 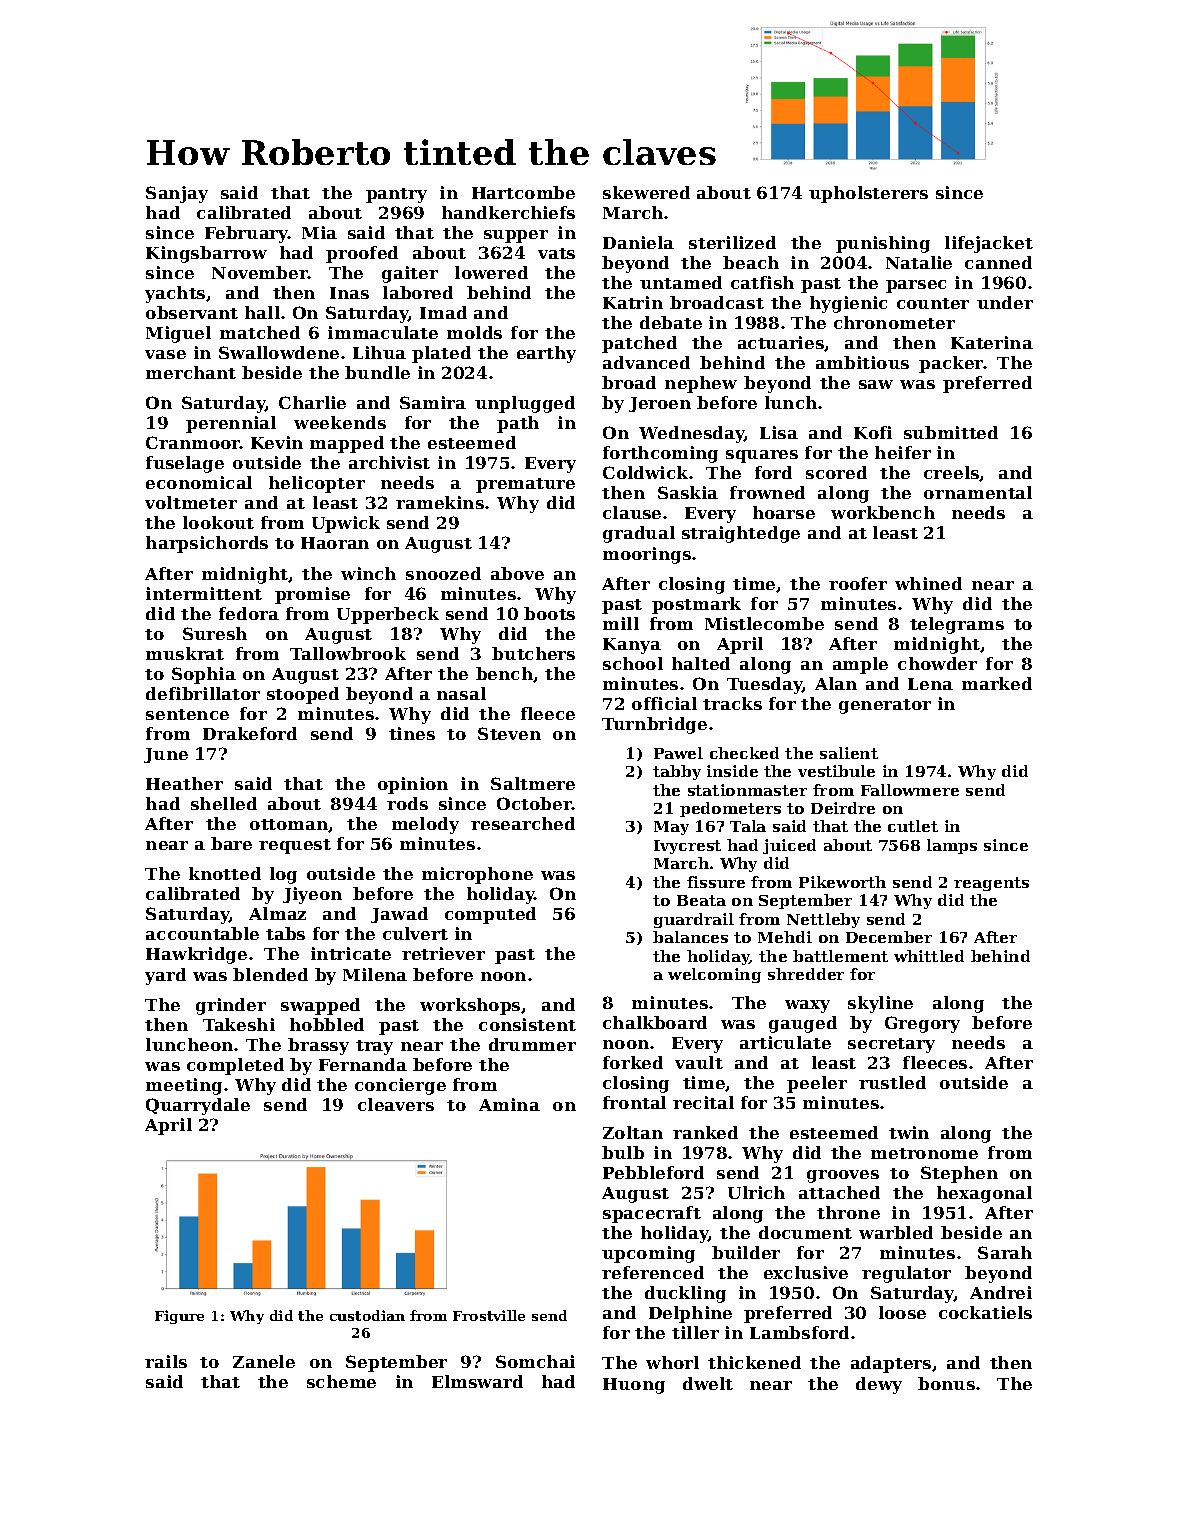 What do you see at coordinates (166, 1361) in the screenshot?
I see `rails` at bounding box center [166, 1361].
